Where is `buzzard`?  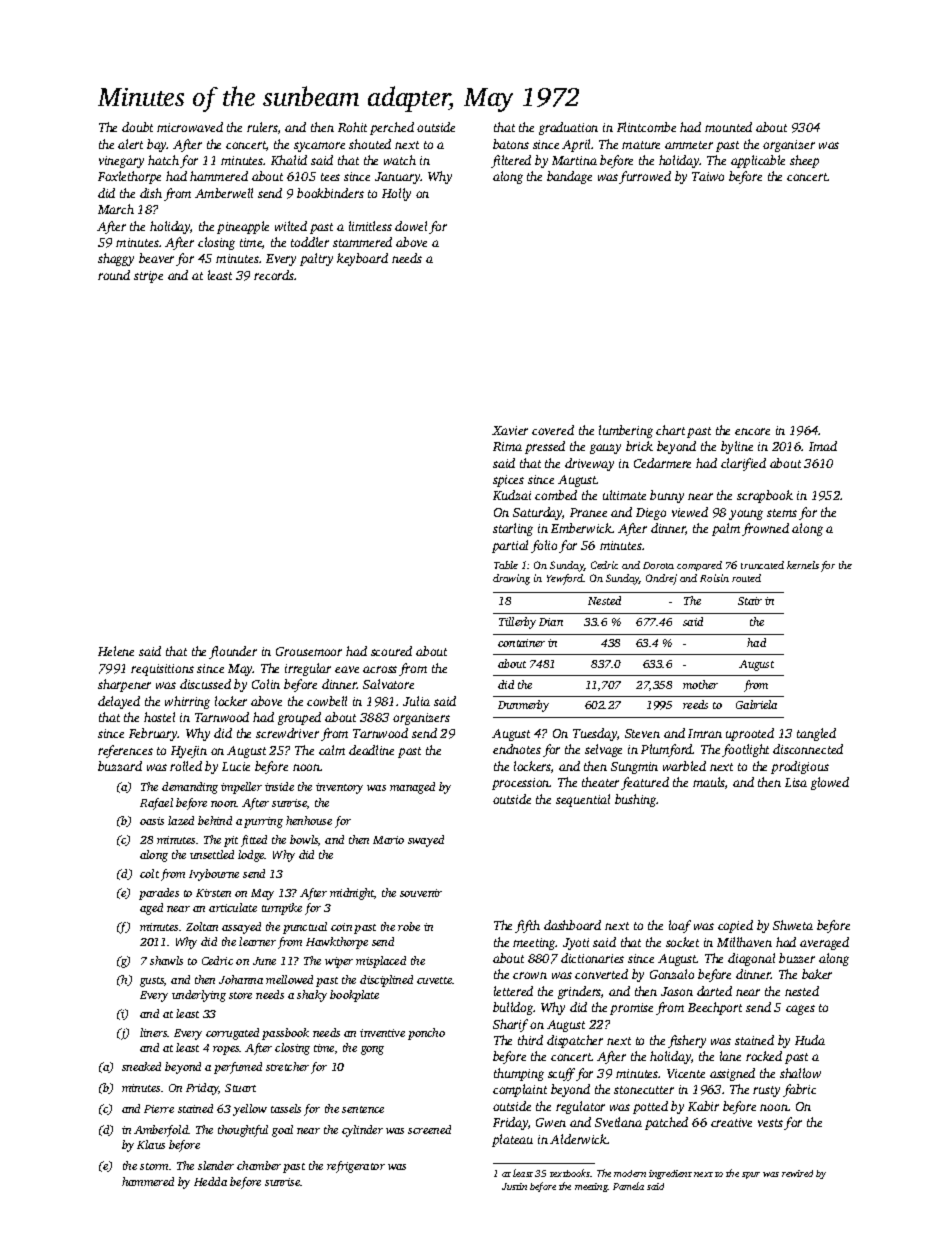 buzzard is located at coordinates (120, 766).
